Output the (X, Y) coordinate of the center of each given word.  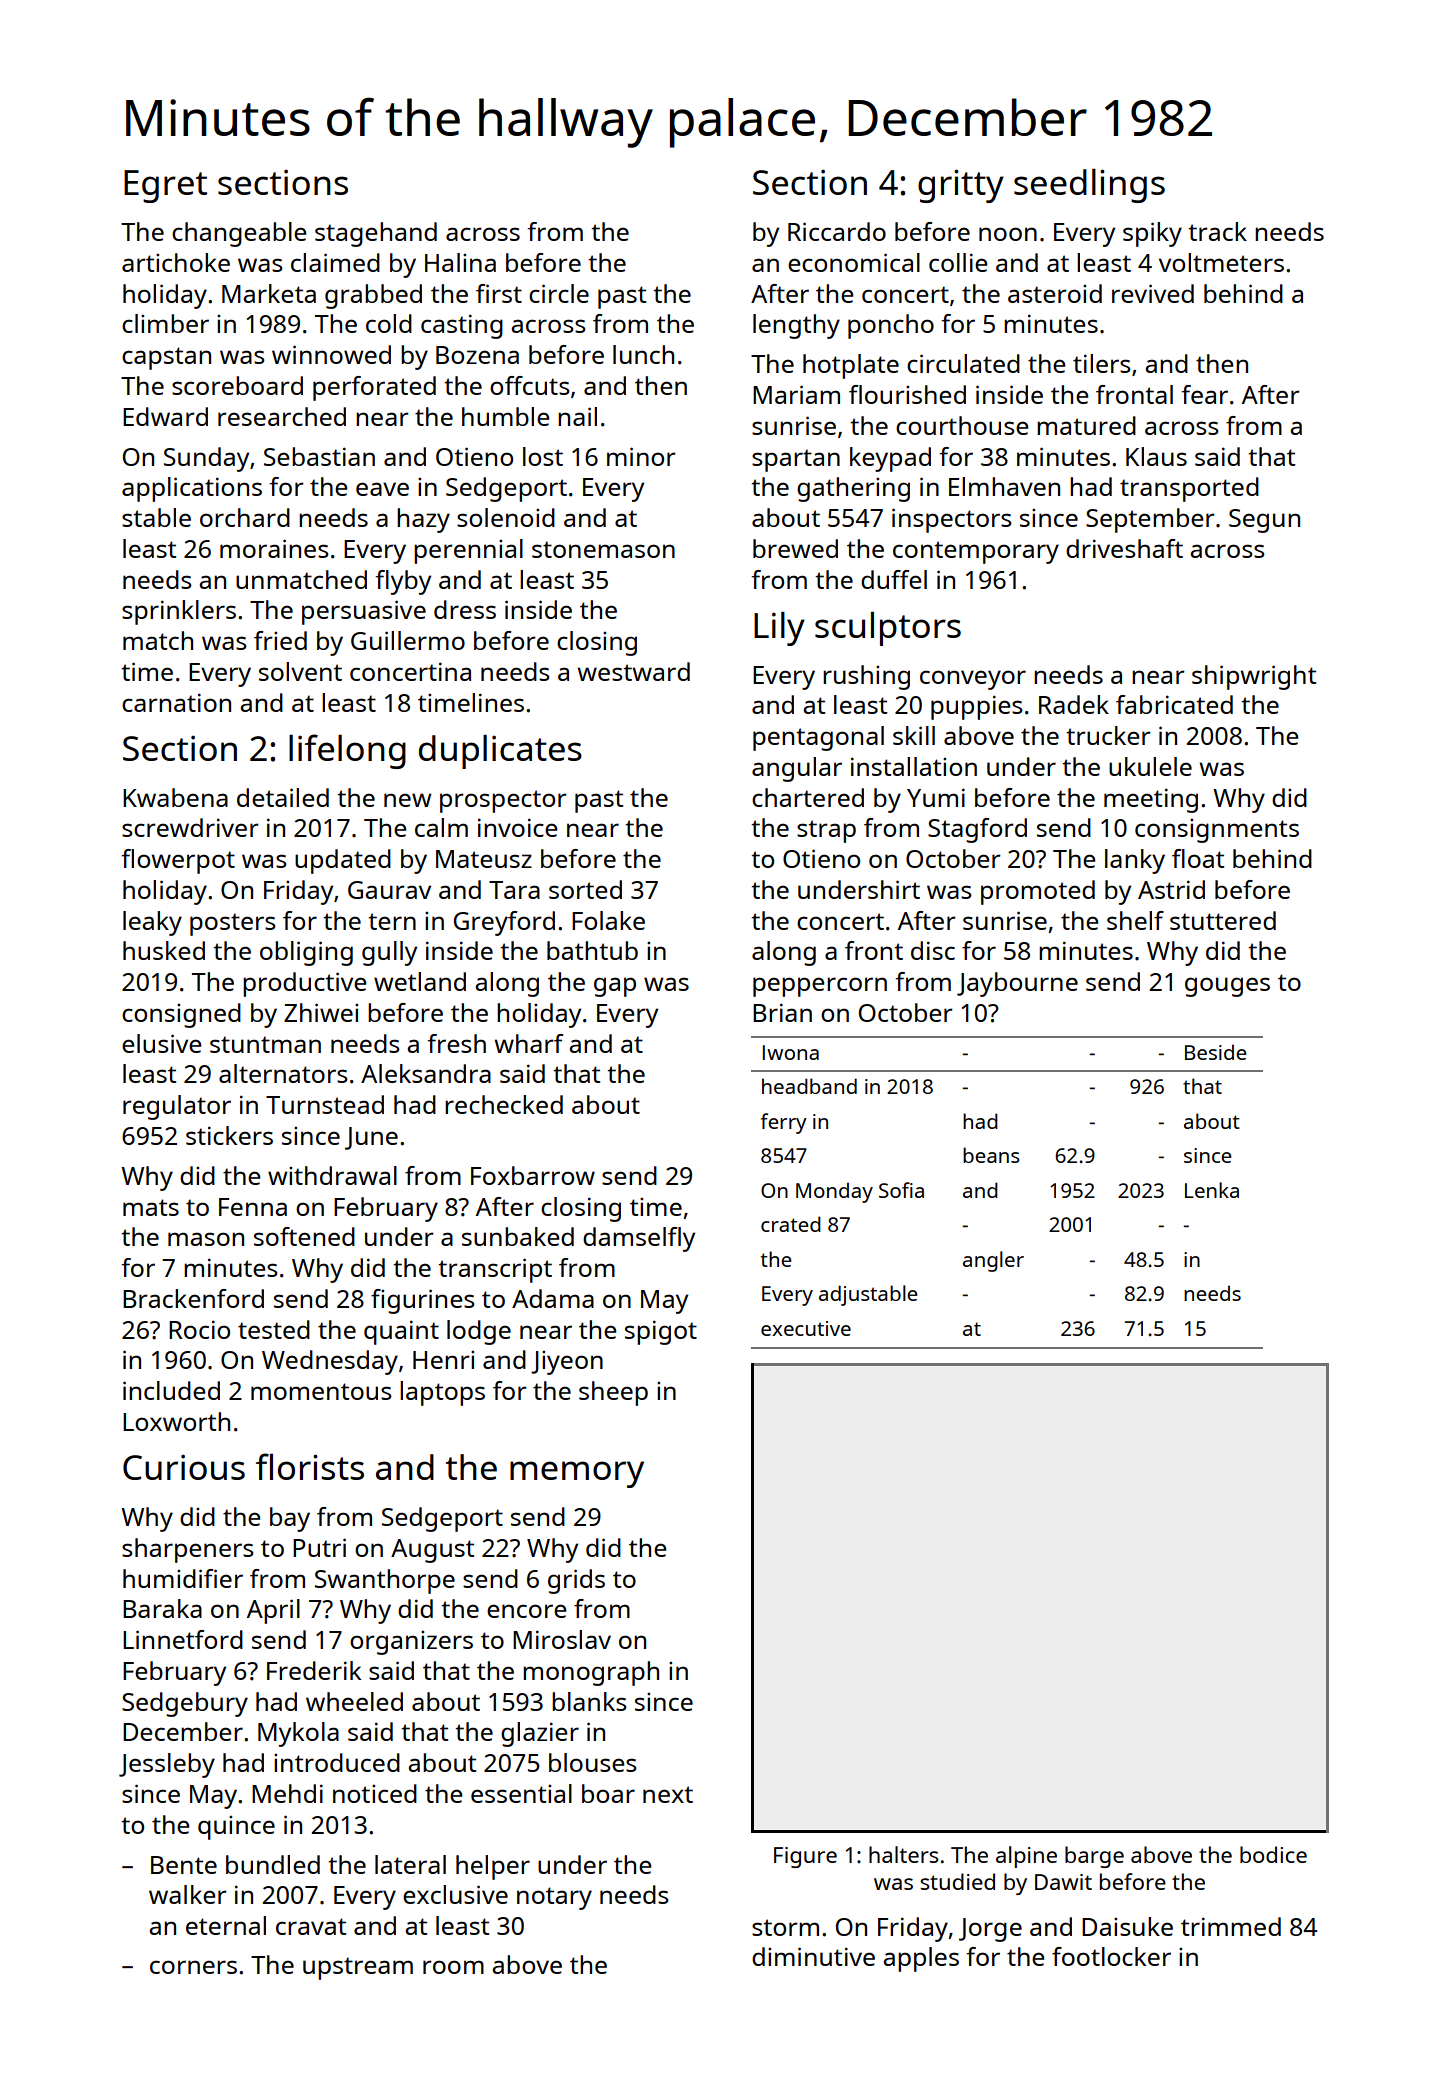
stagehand (376, 234)
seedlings (1089, 185)
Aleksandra (426, 1073)
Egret (165, 186)
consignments (1217, 830)
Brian (782, 1012)
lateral (410, 1864)
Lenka (1212, 1190)
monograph (591, 1673)
